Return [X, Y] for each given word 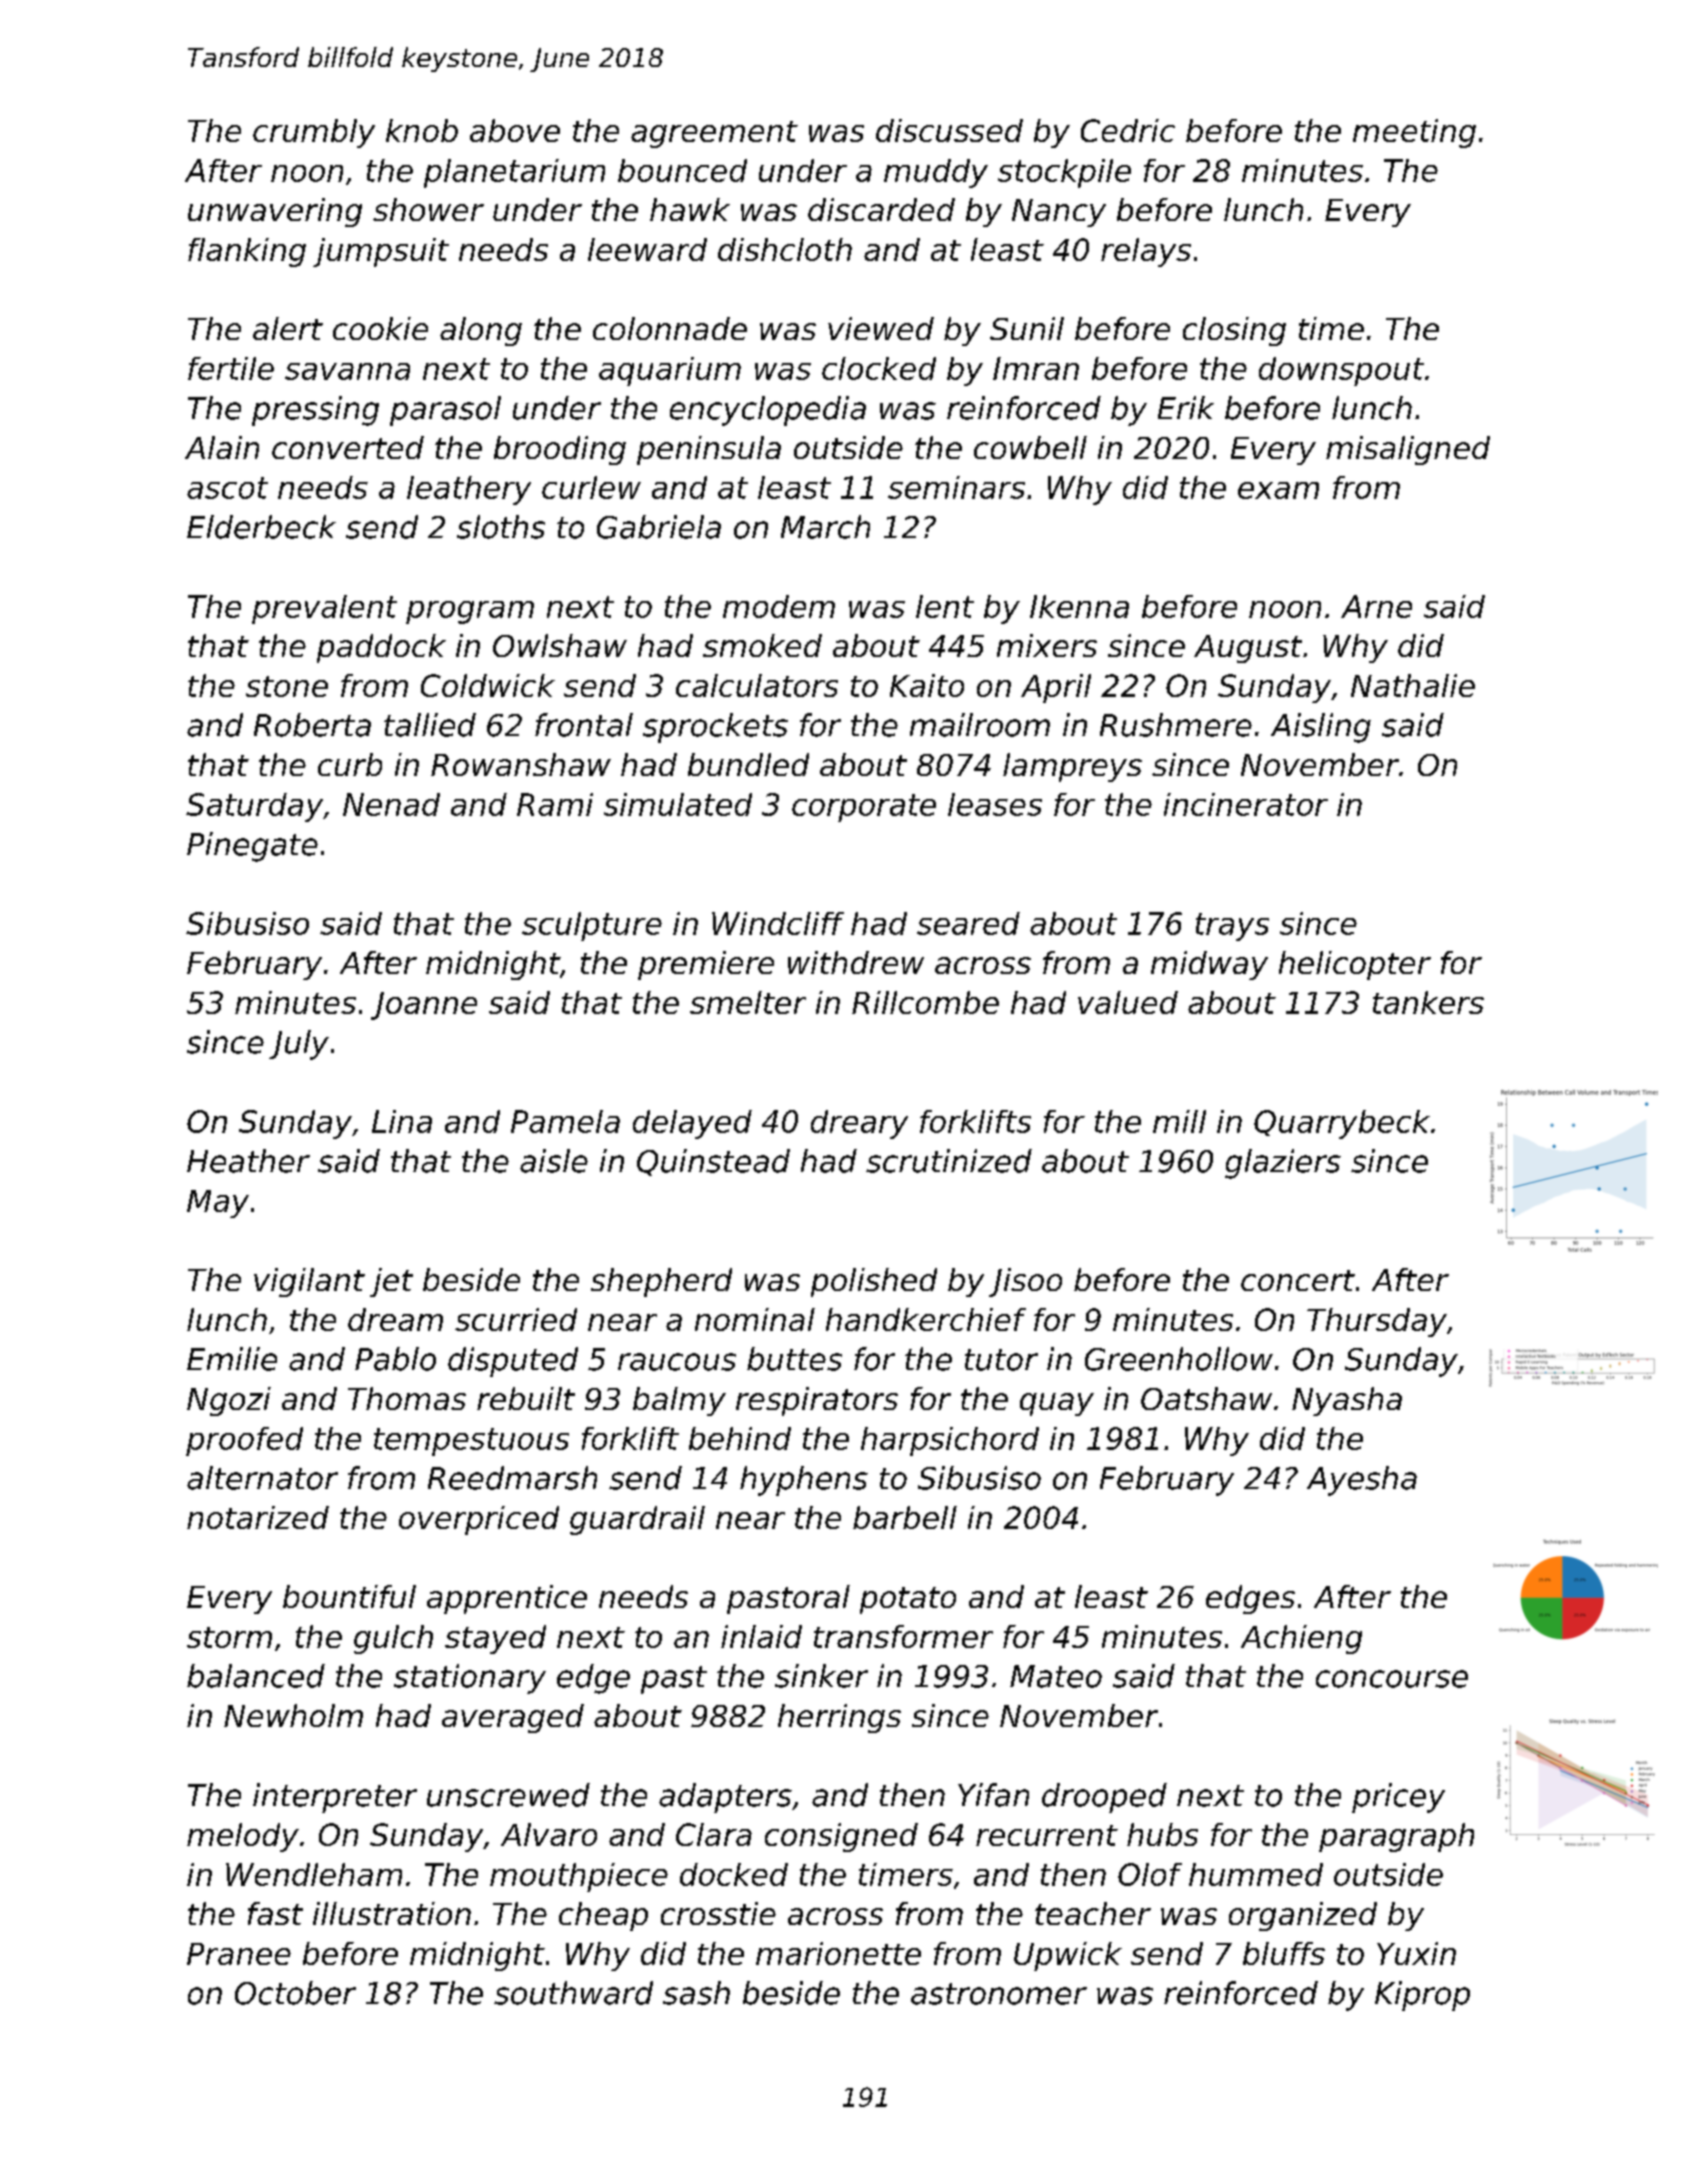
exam [1278, 490]
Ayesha [1362, 1481]
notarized [258, 1517]
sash [696, 1993]
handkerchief [926, 1319]
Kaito [927, 685]
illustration [392, 1913]
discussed [949, 130]
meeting [1414, 133]
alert [288, 328]
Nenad [391, 804]
